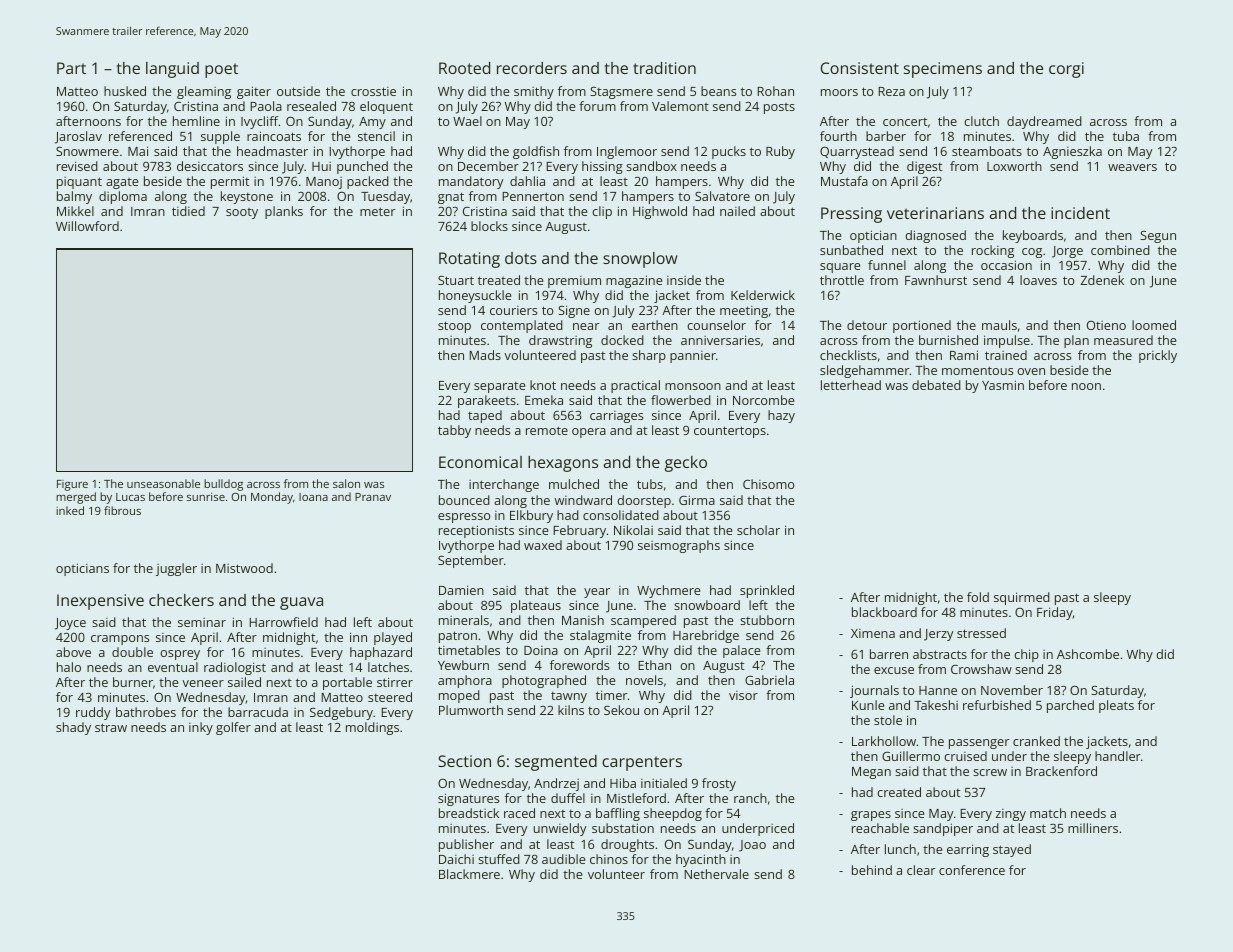 The image size is (1233, 952). What do you see at coordinates (981, 121) in the document?
I see `clutch` at bounding box center [981, 121].
